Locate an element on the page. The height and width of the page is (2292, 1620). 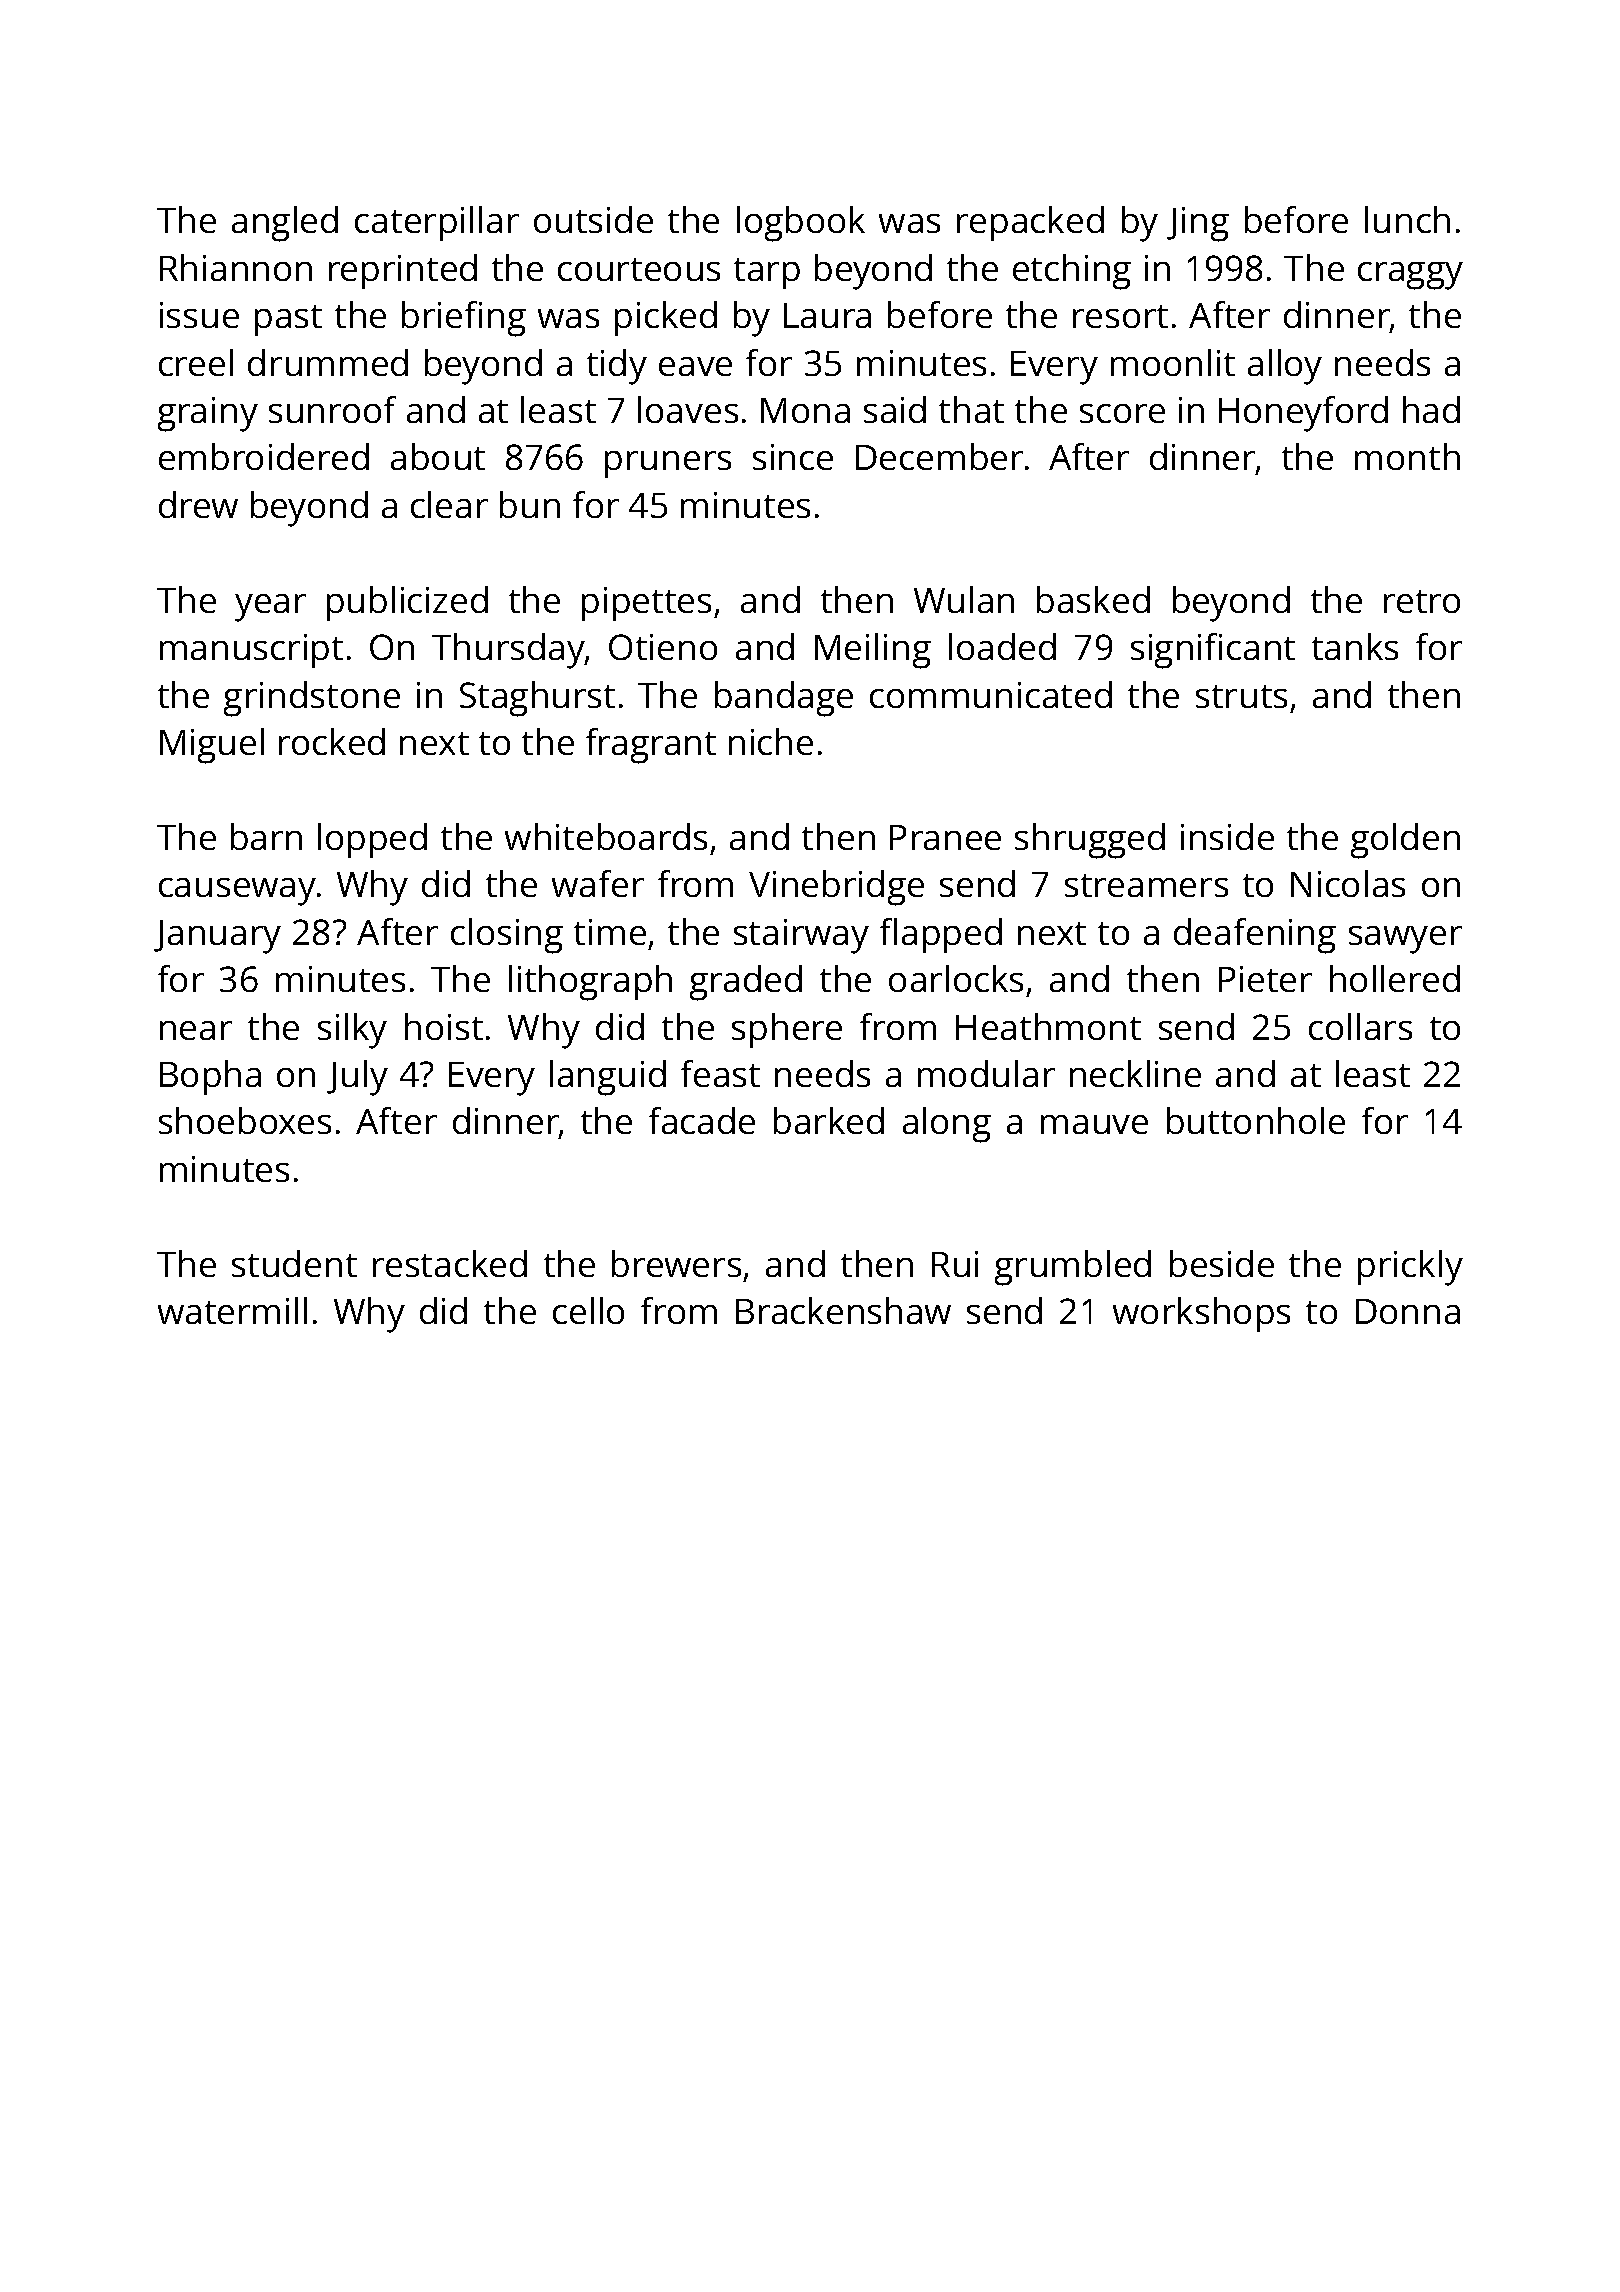
niche is located at coordinates (771, 741).
